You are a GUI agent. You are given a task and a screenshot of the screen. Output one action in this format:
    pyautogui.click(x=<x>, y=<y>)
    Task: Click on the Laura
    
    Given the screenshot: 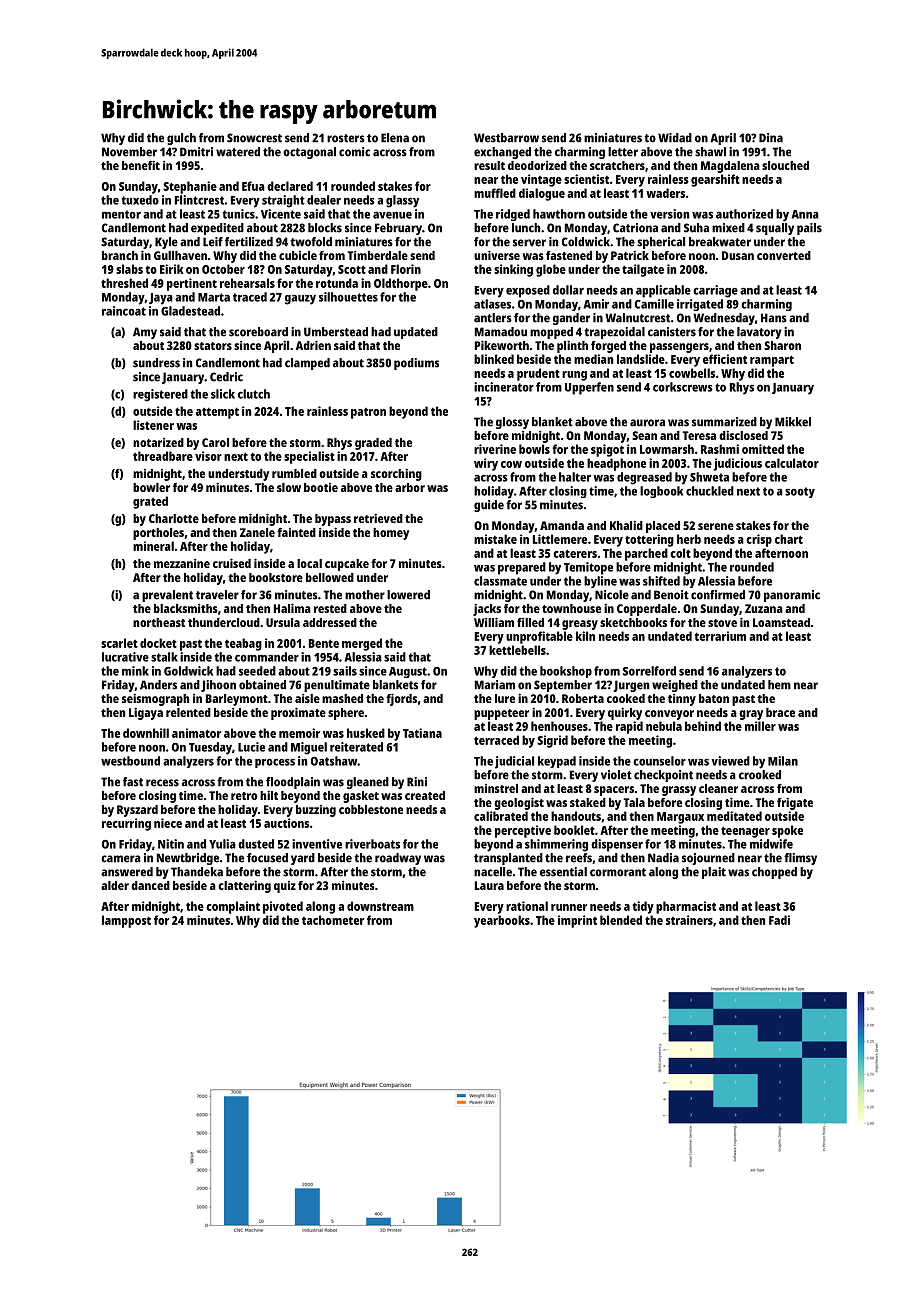 What is the action you would take?
    pyautogui.click(x=489, y=885)
